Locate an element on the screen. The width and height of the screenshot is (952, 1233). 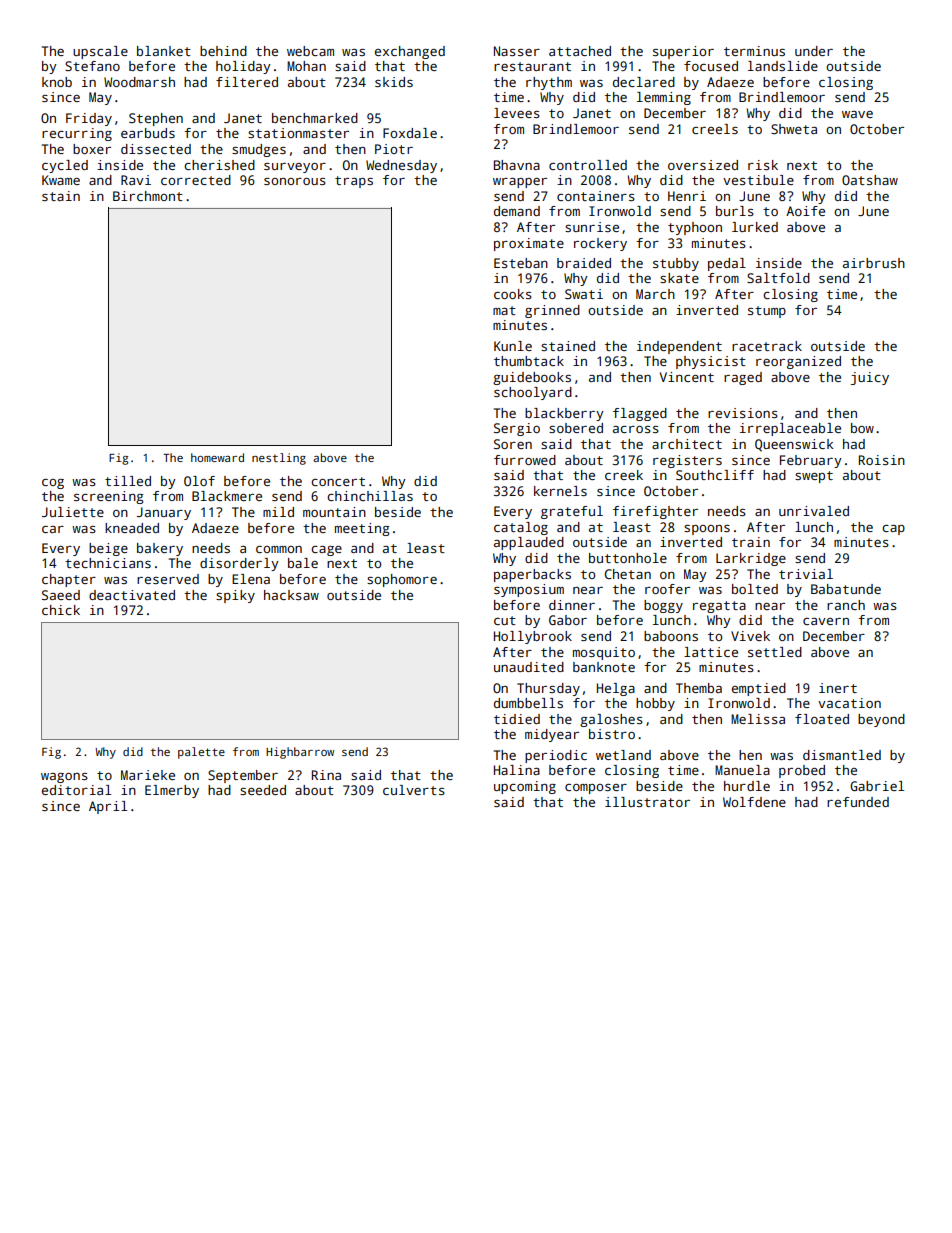
seeded is located at coordinates (263, 790).
